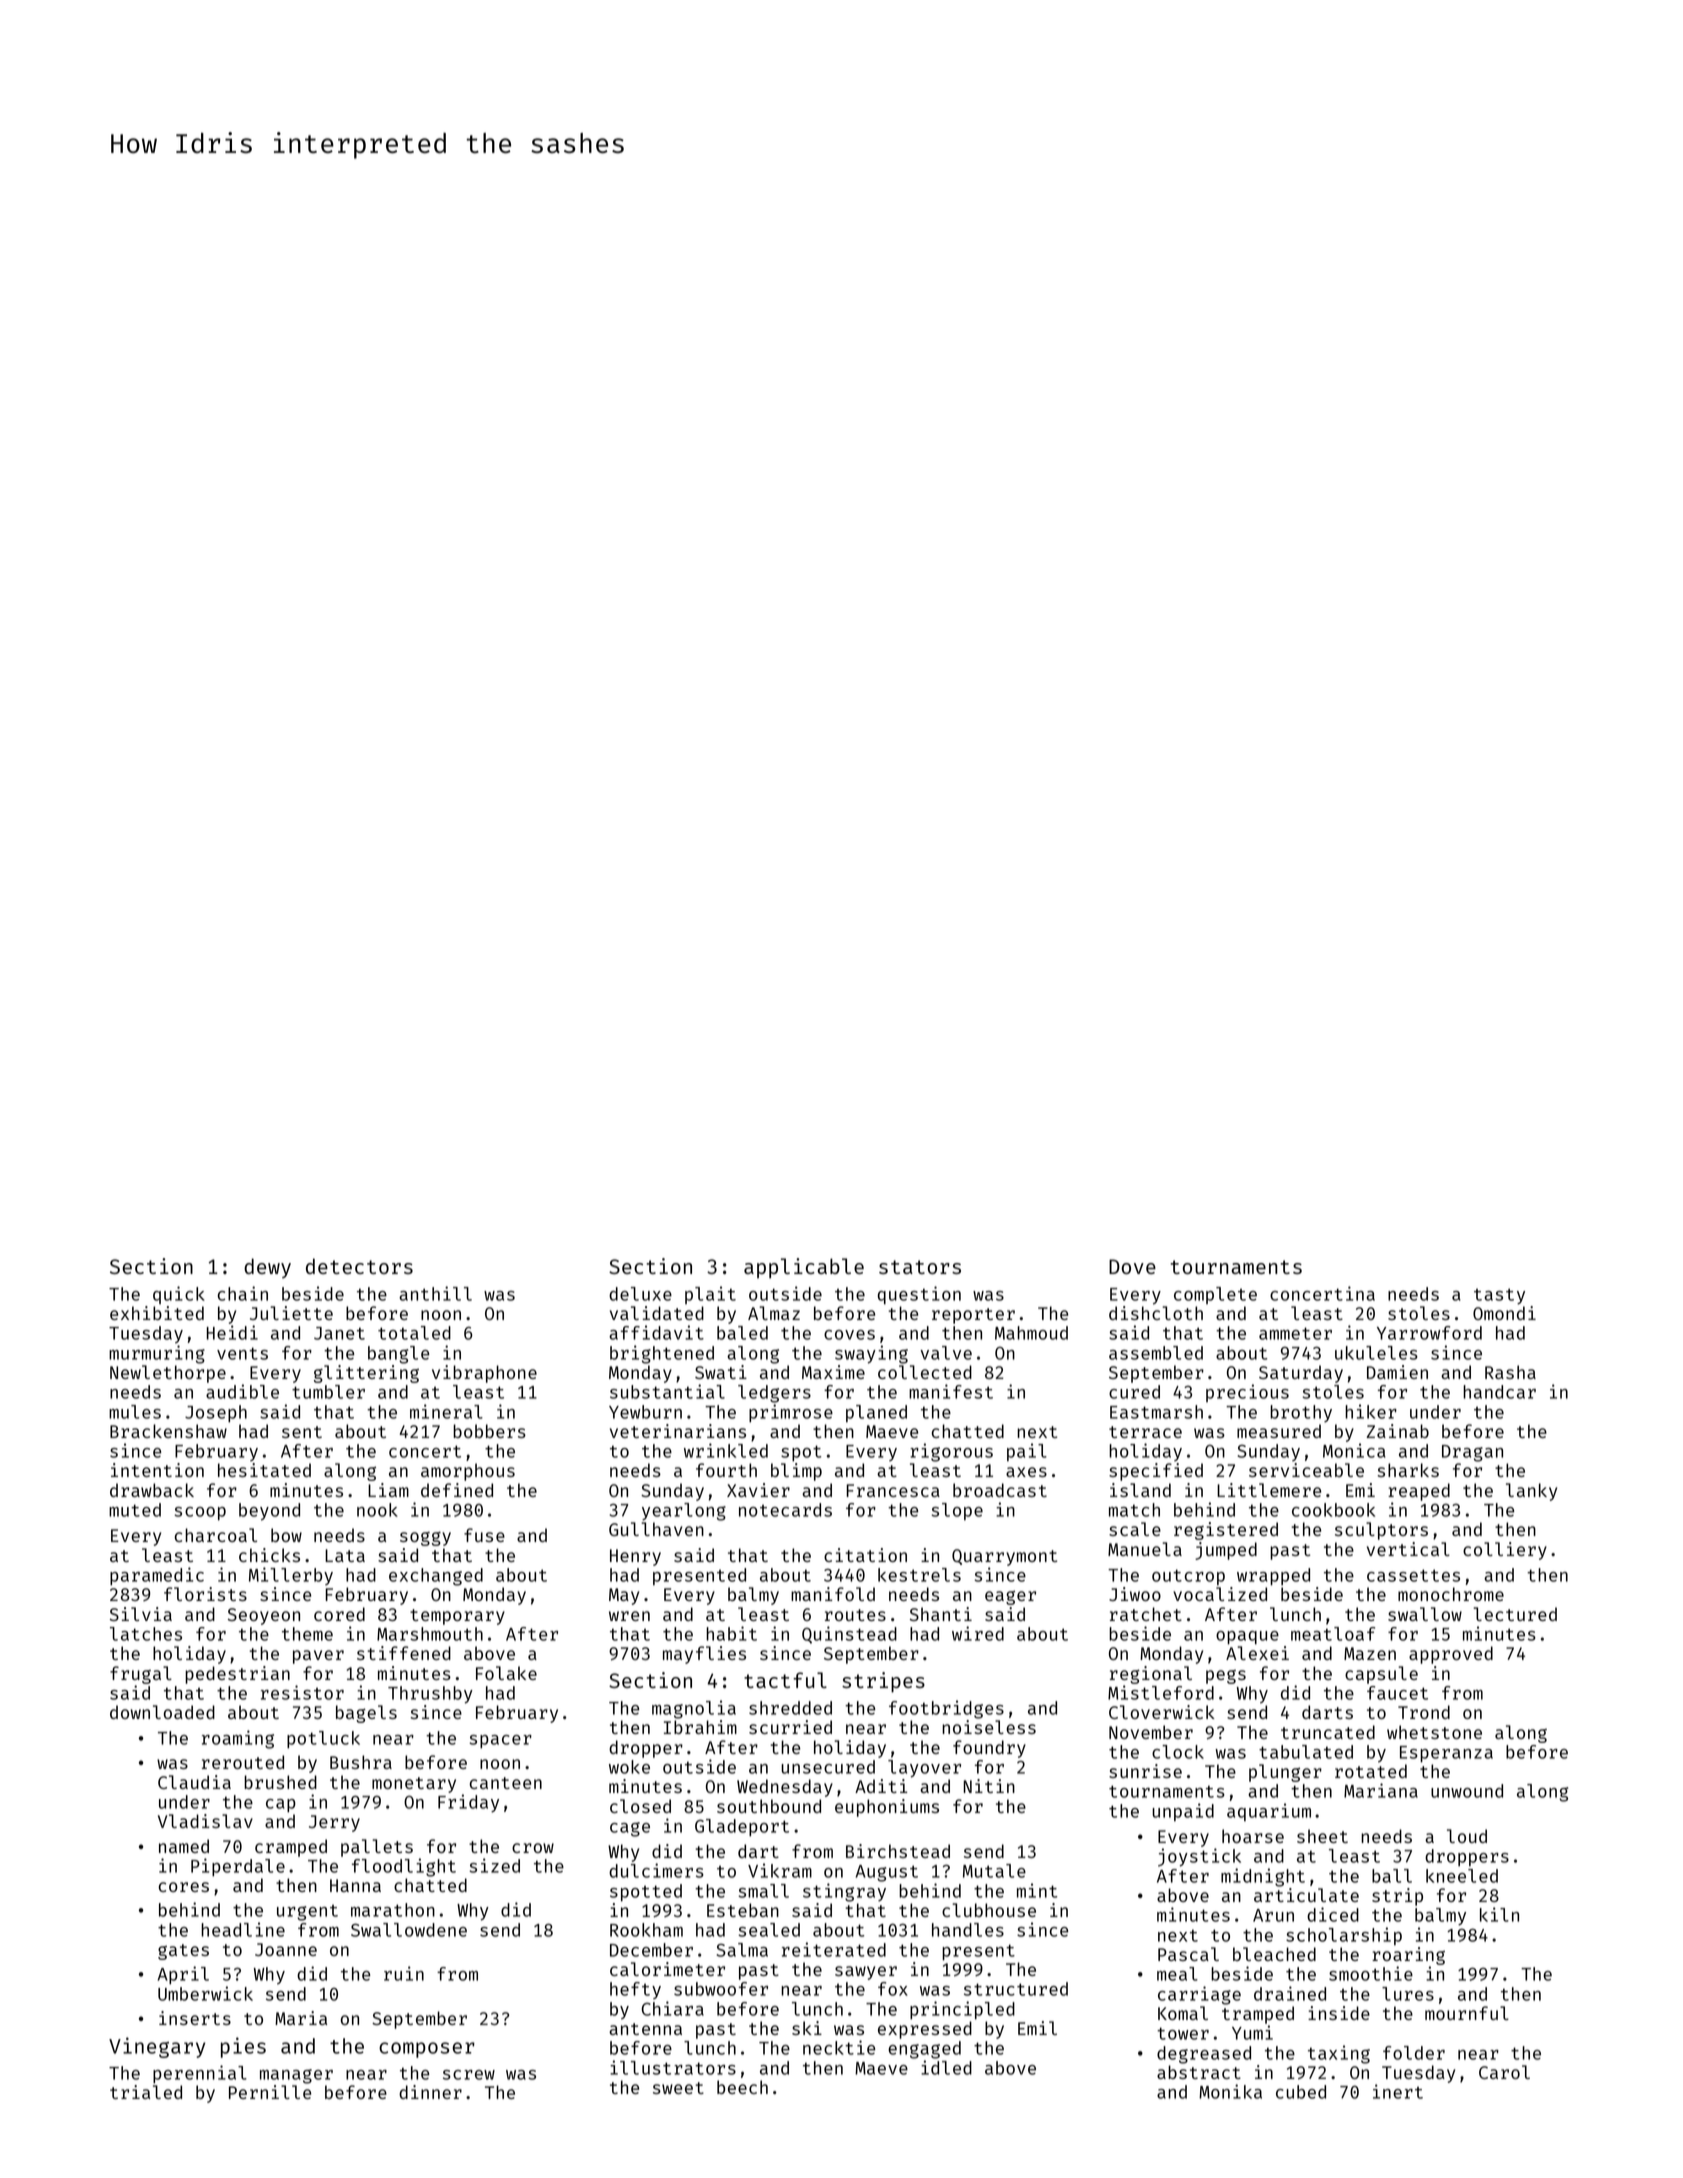 This image has width=1683, height=2178. Describe the element at coordinates (398, 1355) in the image. I see `bangle` at that location.
